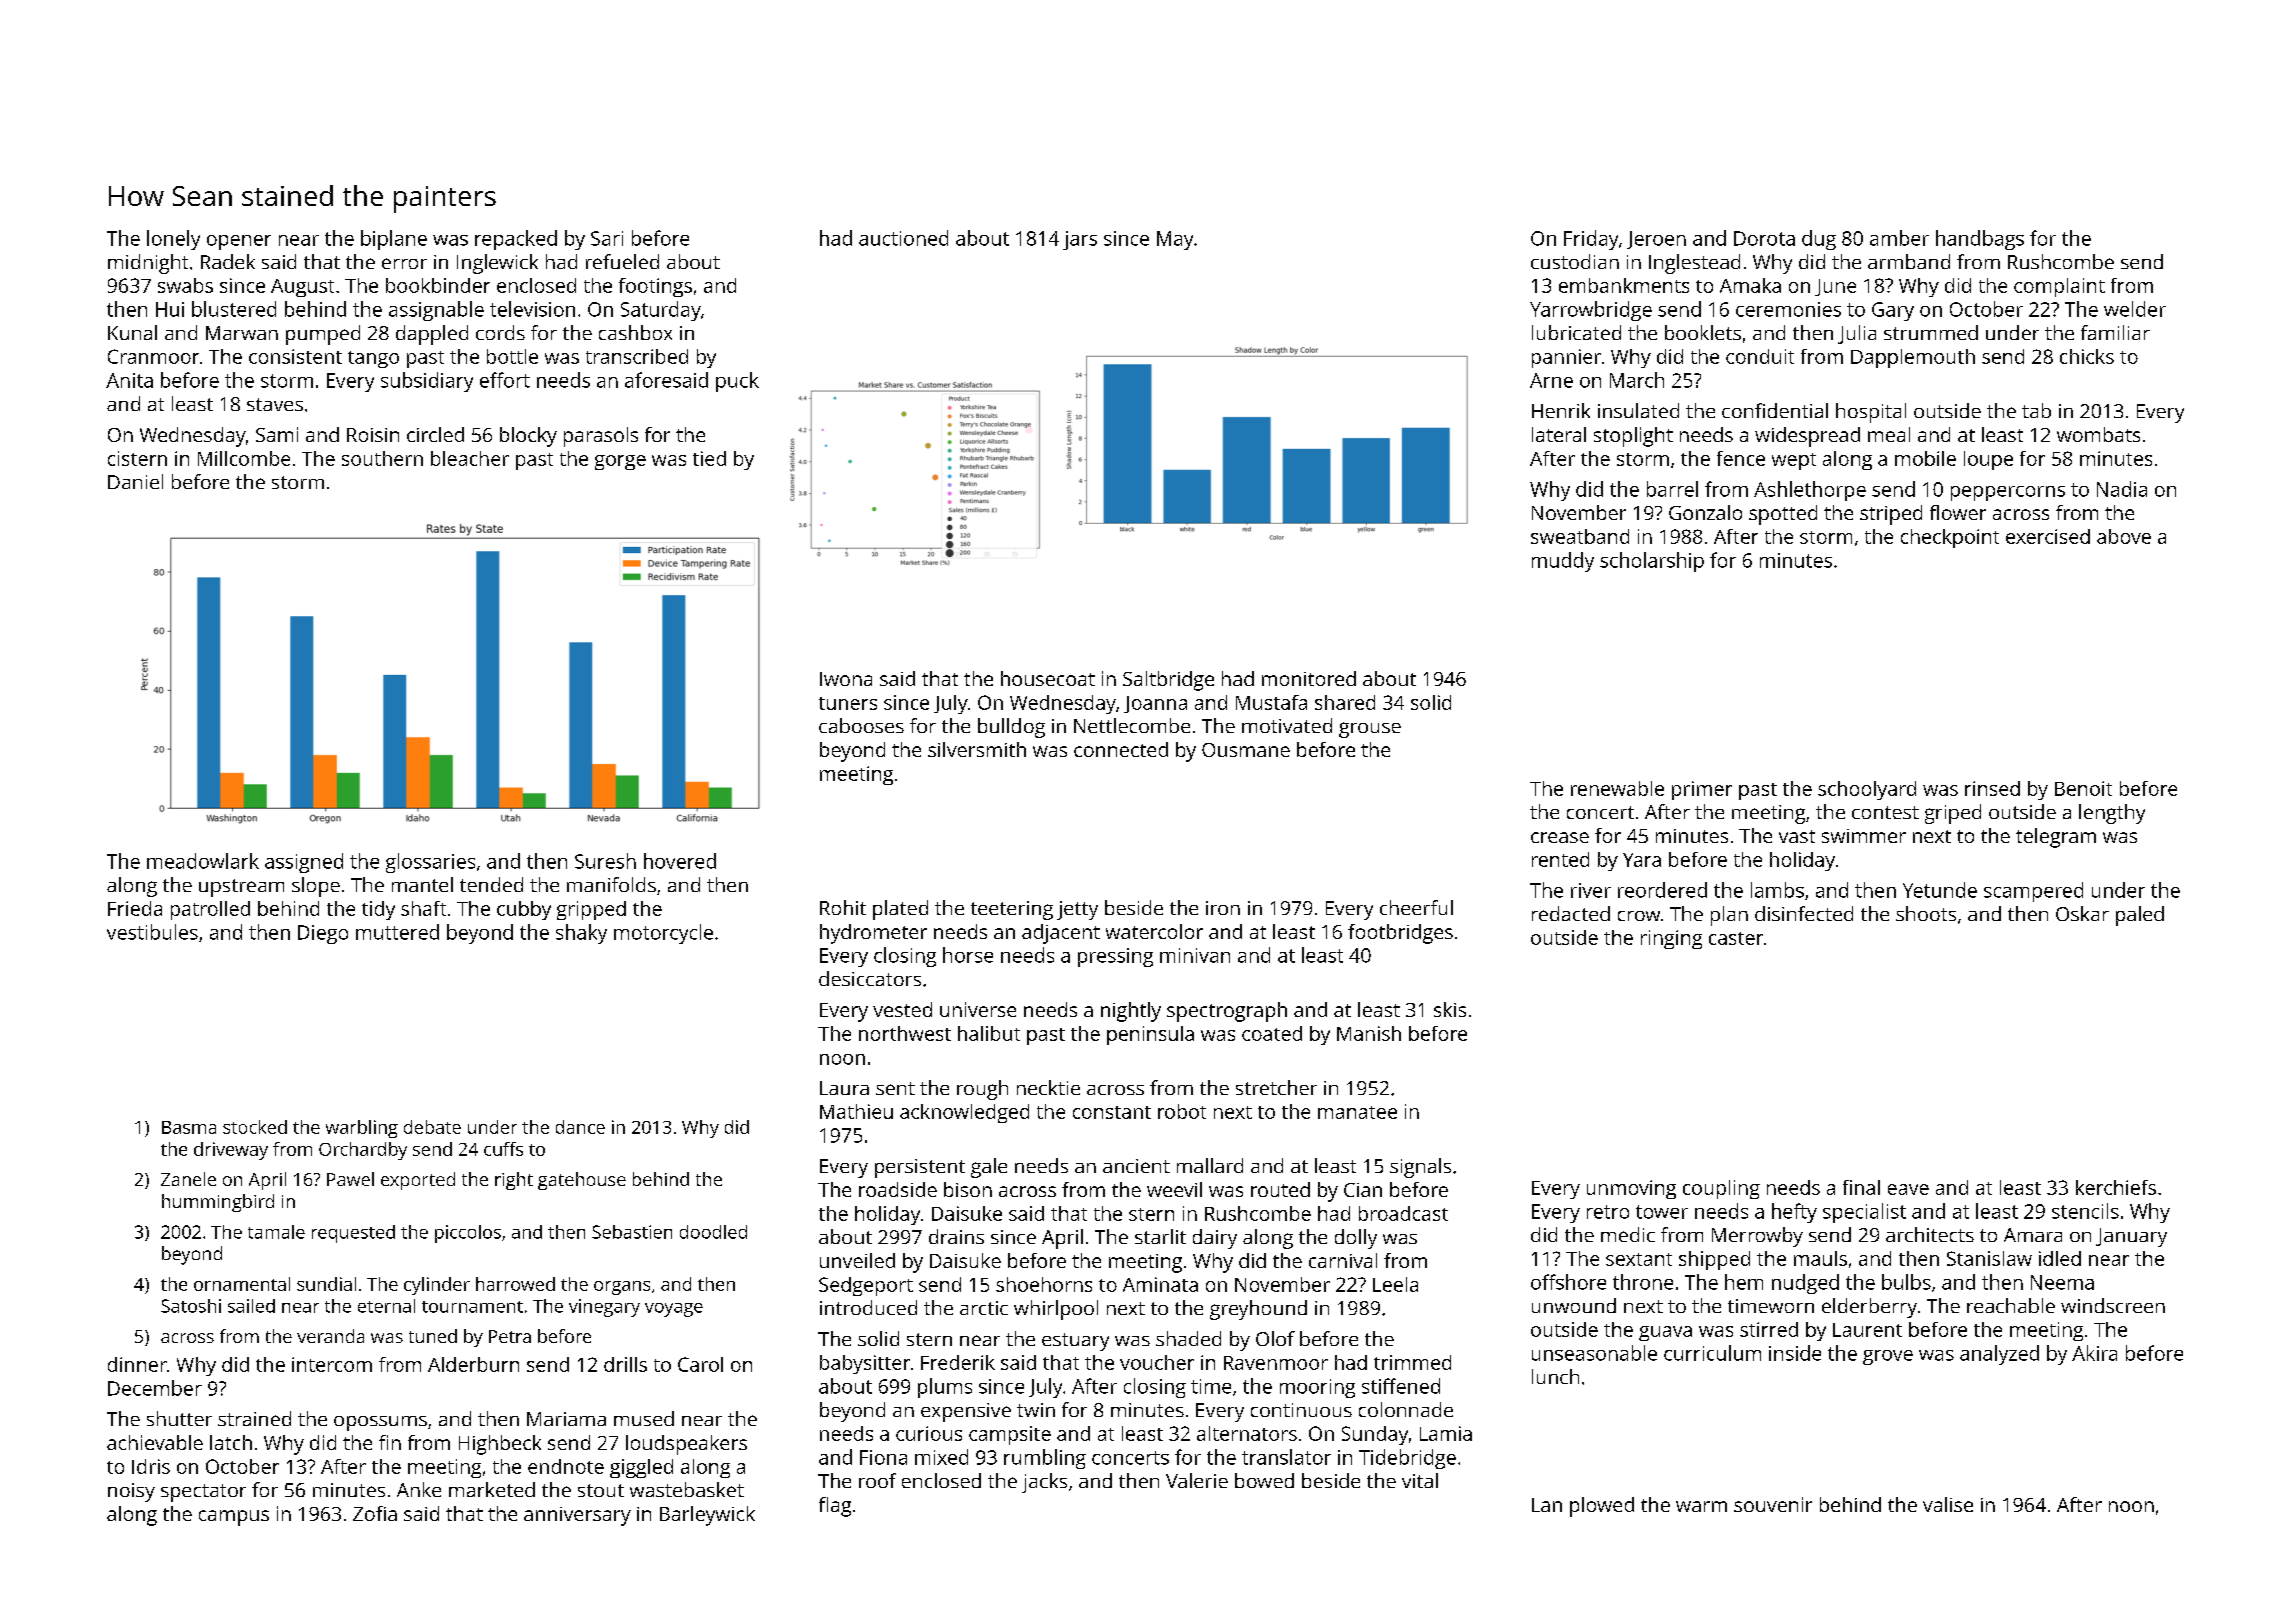 Image resolution: width=2292 pixels, height=1620 pixels. Describe the element at coordinates (1871, 413) in the screenshot. I see `hospital` at that location.
